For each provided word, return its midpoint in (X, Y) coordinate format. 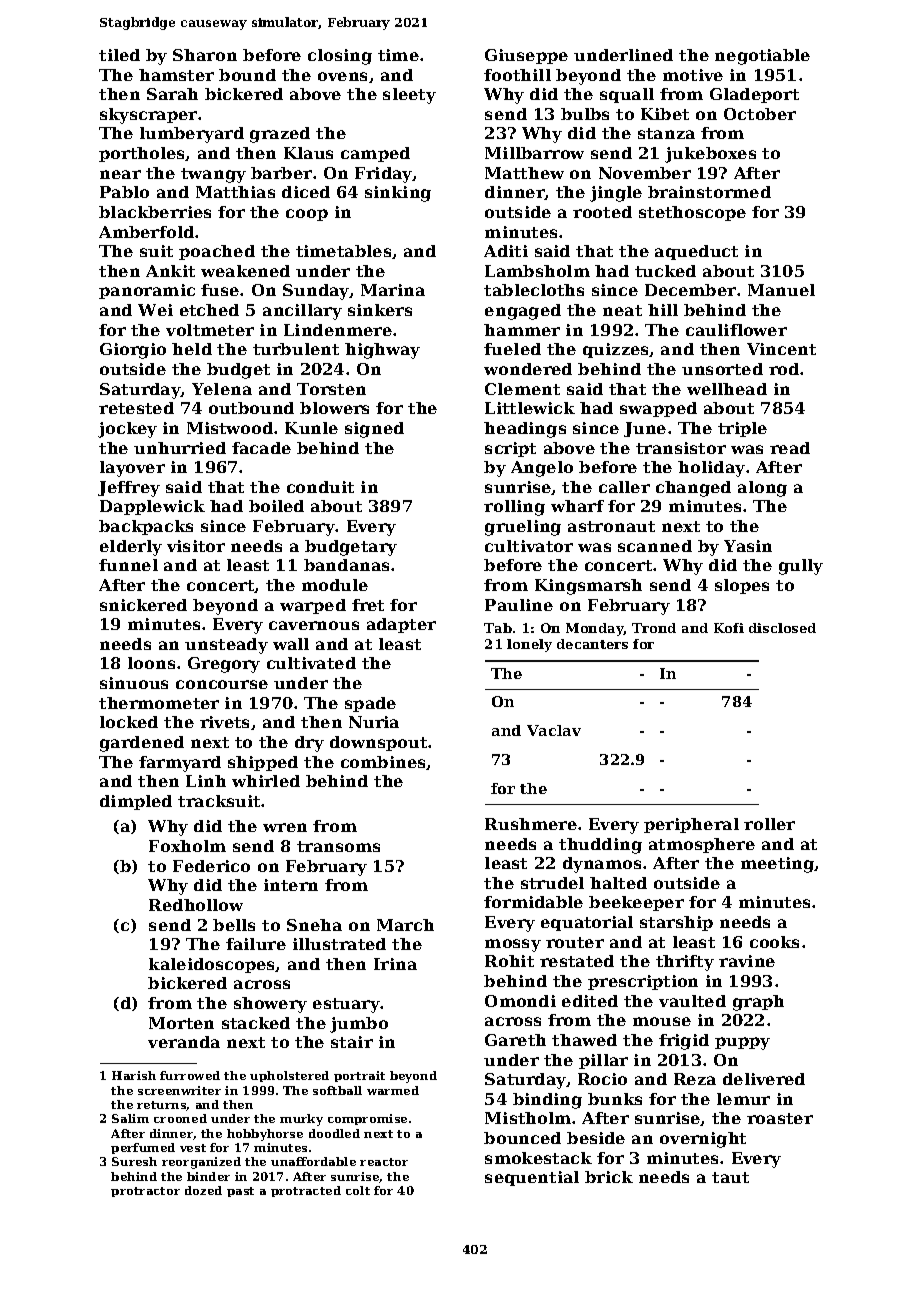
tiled (119, 55)
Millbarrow (534, 153)
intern (291, 885)
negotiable (762, 57)
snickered (143, 605)
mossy (513, 945)
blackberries (155, 212)
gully (801, 567)
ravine (747, 961)
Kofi (729, 628)
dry (309, 744)
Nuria (374, 722)
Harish (134, 1075)
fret (368, 605)
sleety (409, 96)
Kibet (665, 114)
